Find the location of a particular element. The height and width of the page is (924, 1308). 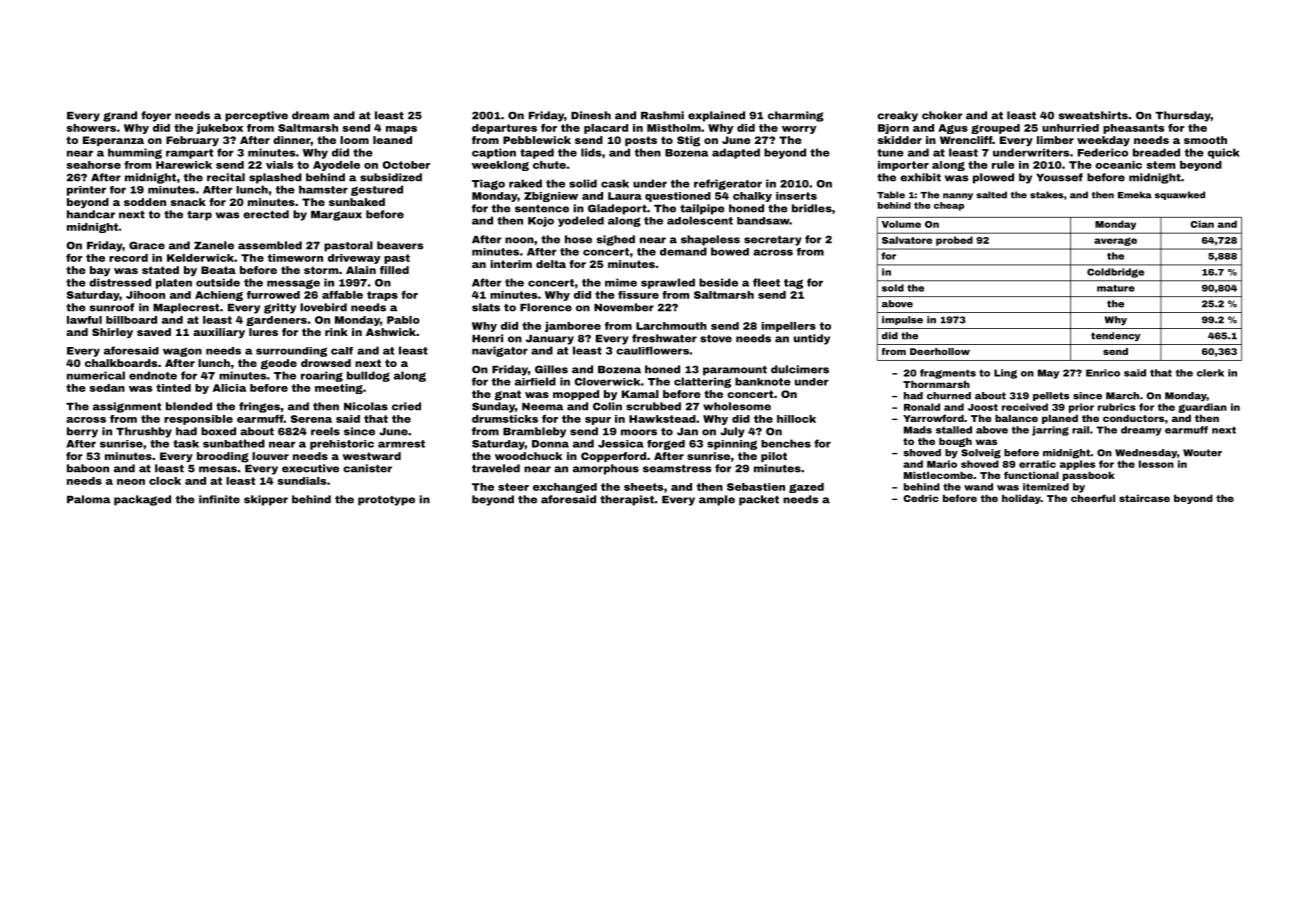

charming is located at coordinates (796, 116).
